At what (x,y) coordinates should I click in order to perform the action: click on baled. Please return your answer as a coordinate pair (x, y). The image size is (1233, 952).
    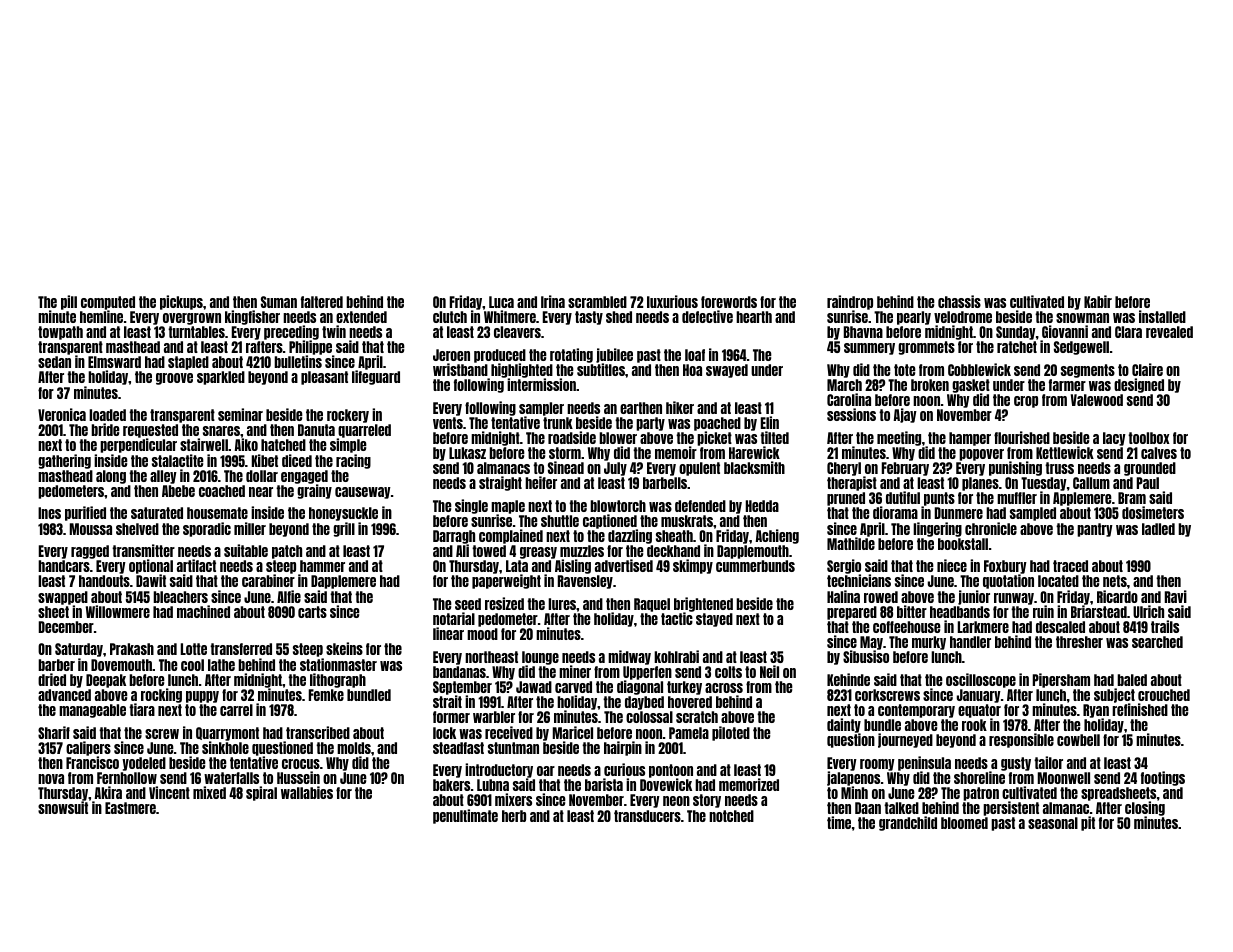
    Looking at the image, I should click on (1132, 680).
